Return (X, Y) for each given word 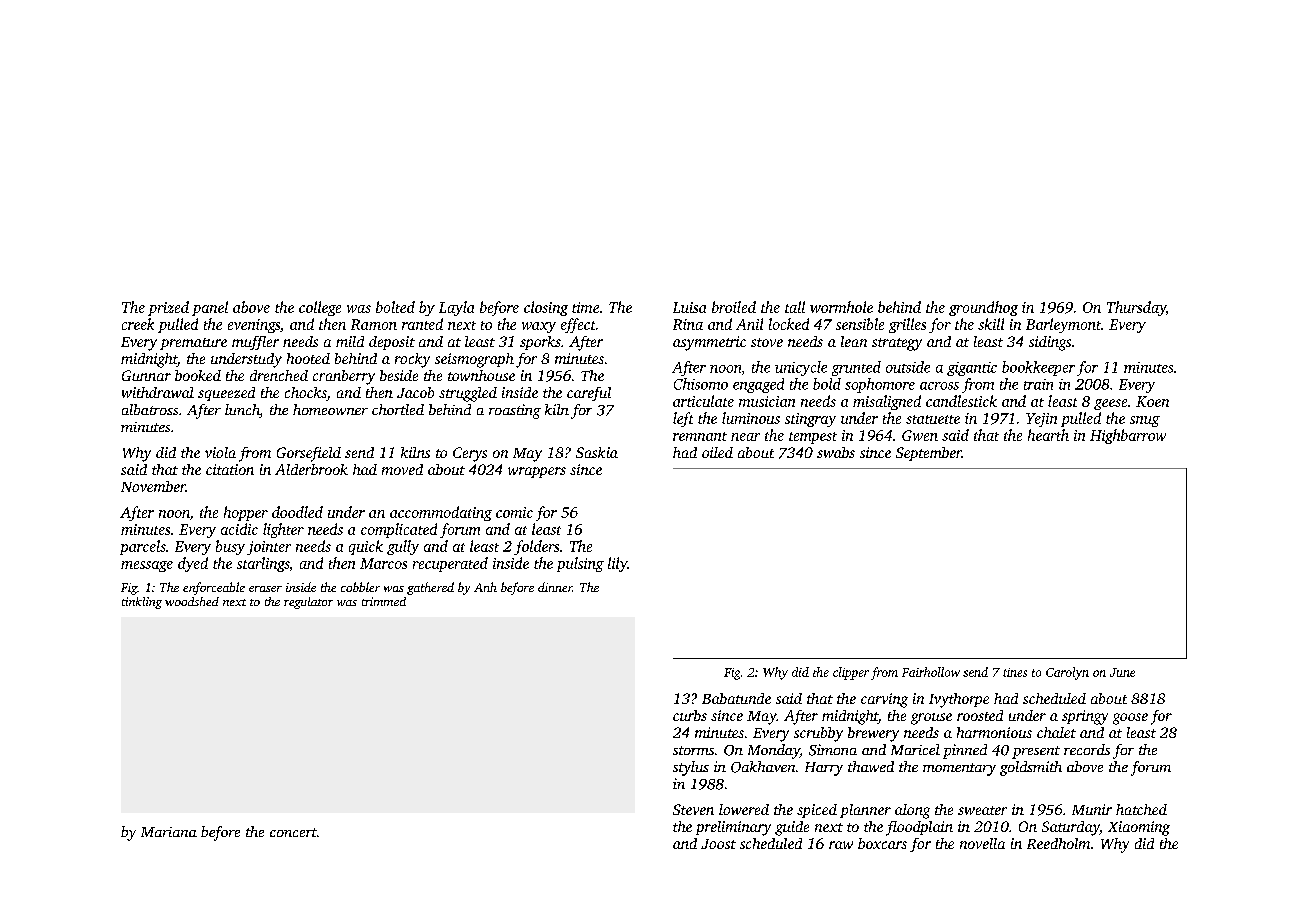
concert (293, 832)
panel (210, 308)
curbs (690, 715)
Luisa (689, 307)
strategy (897, 344)
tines (1015, 672)
